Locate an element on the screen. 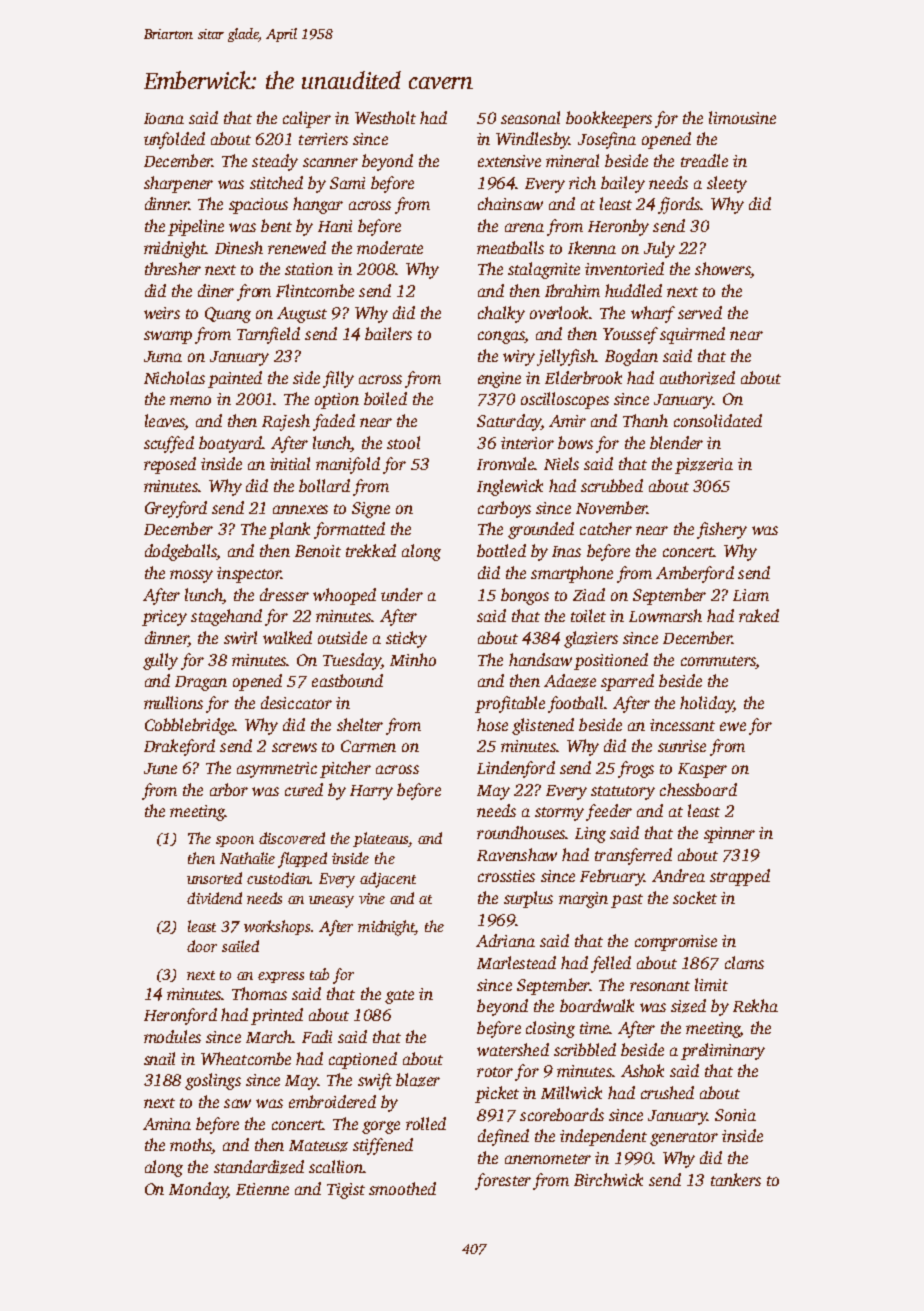 Image resolution: width=924 pixels, height=1311 pixels. felled is located at coordinates (611, 964).
